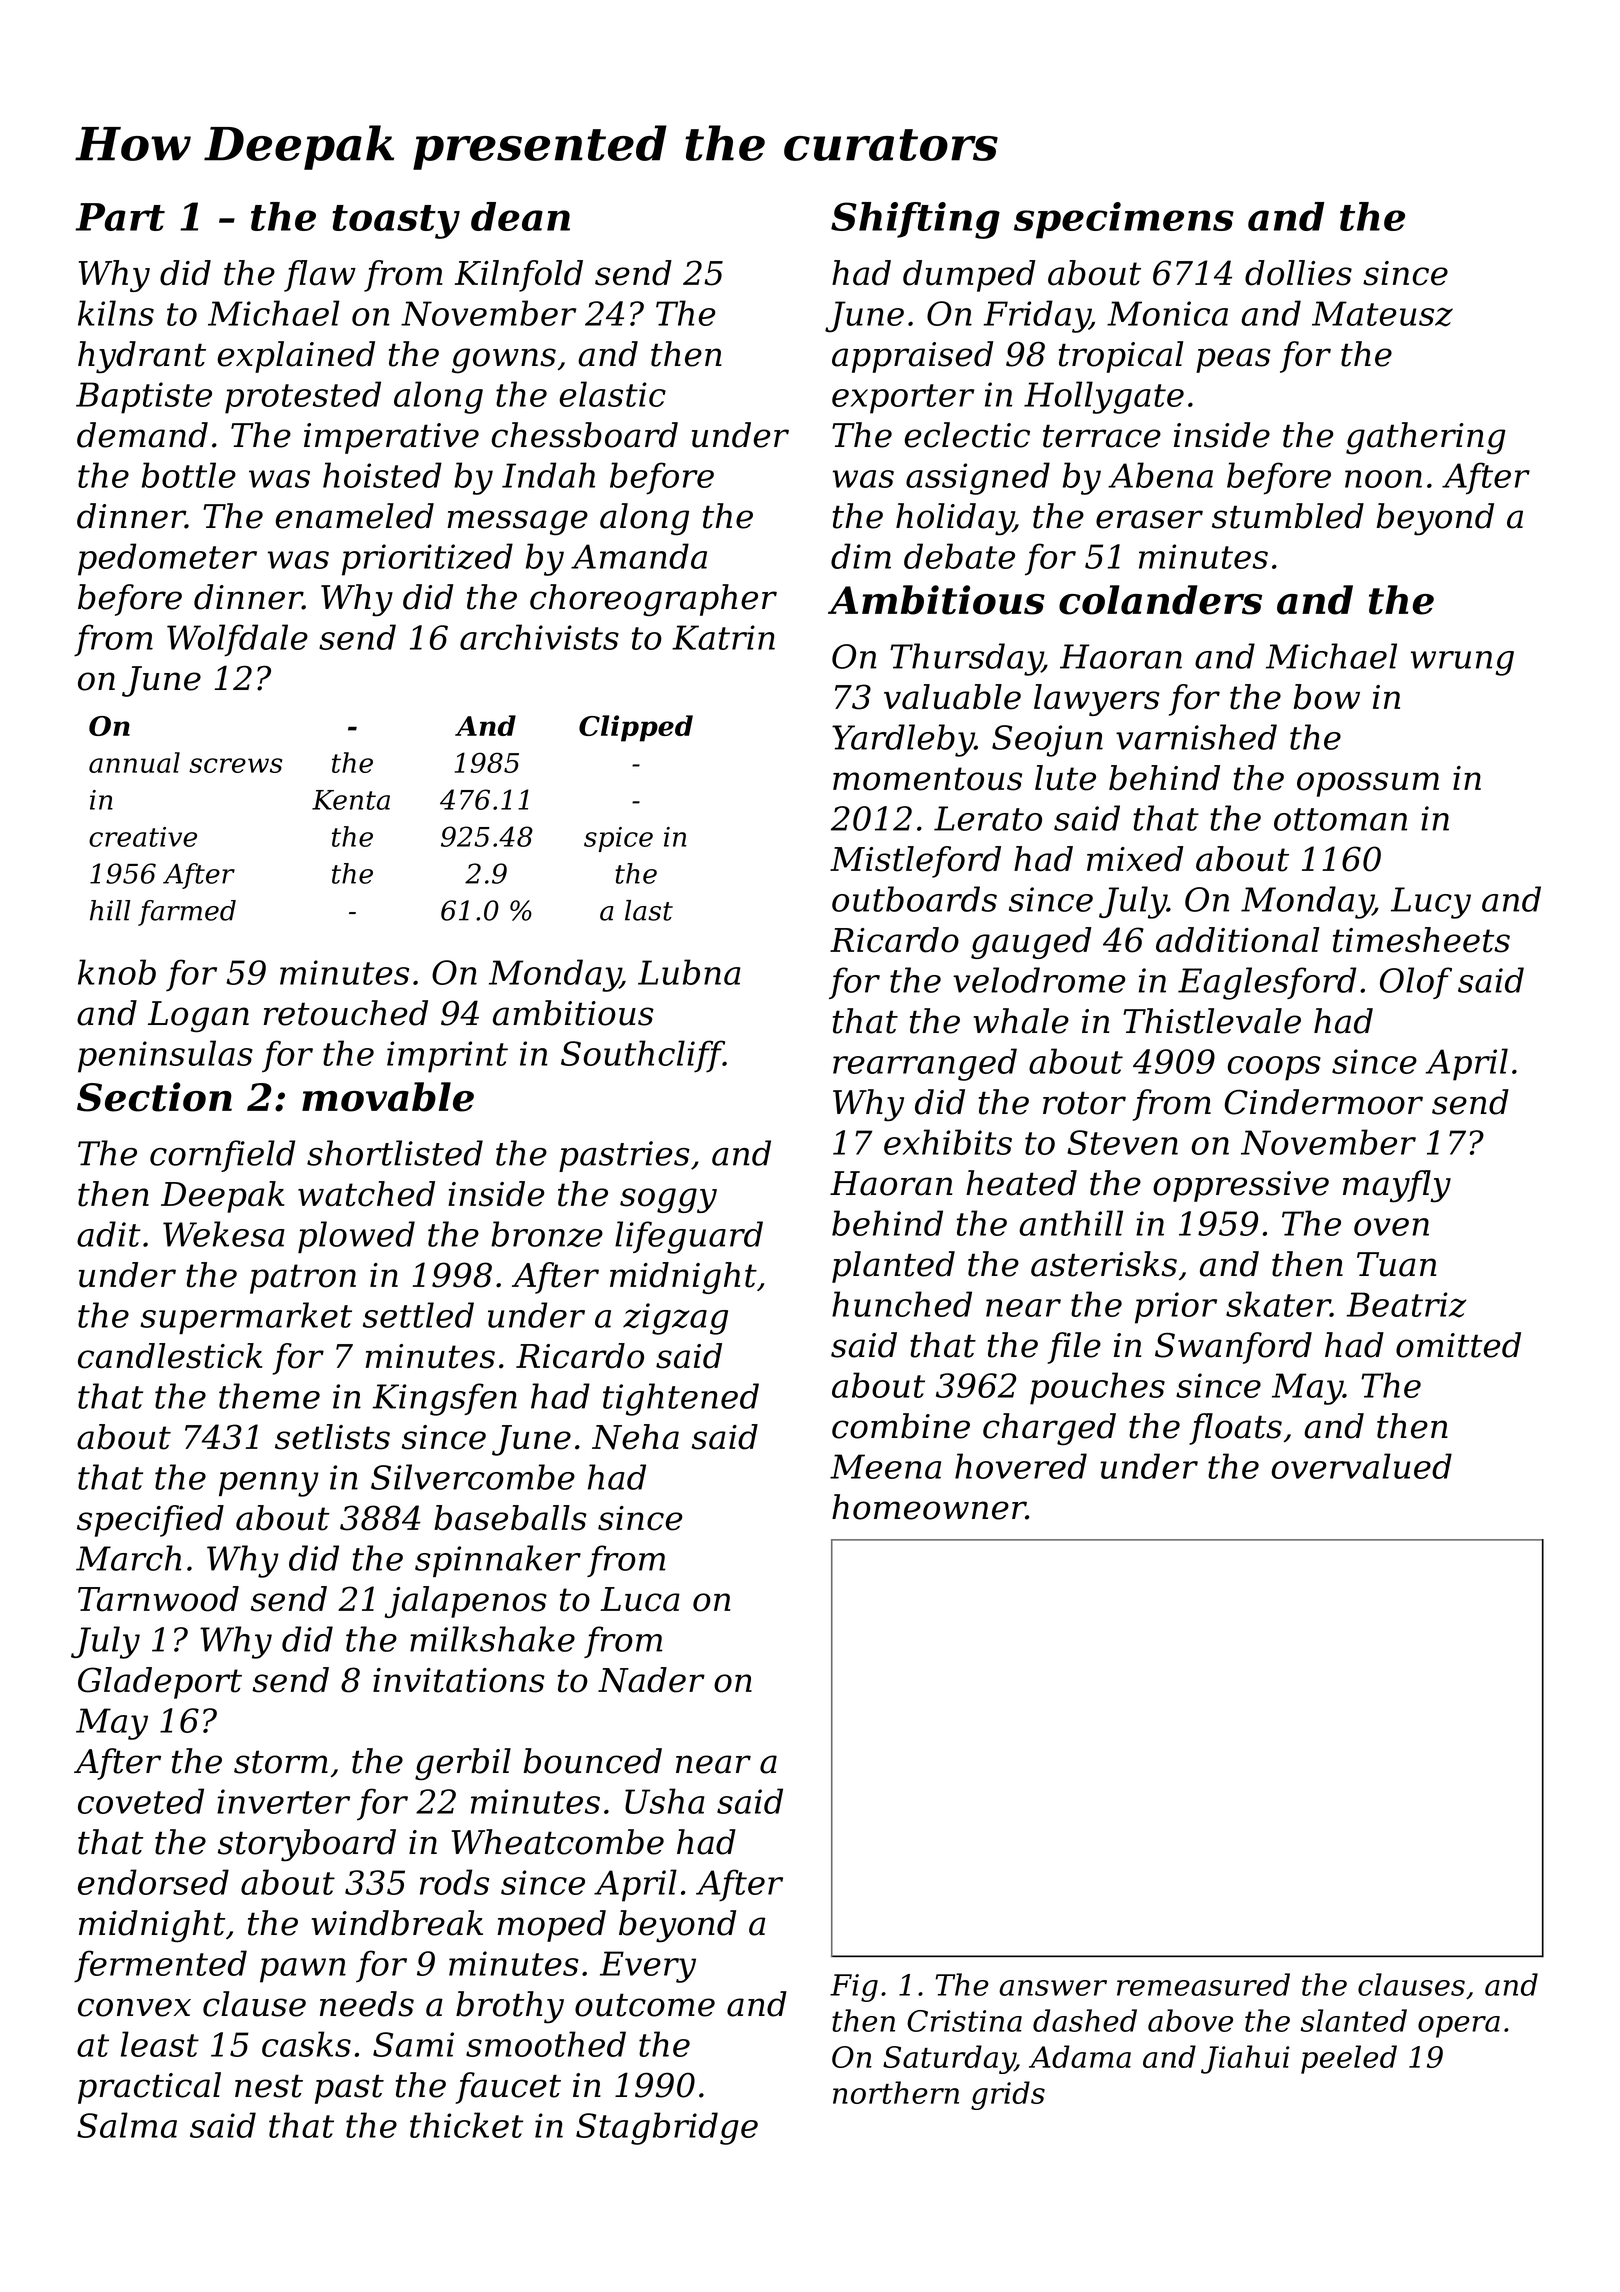  What do you see at coordinates (1288, 516) in the page?
I see `stumbled` at bounding box center [1288, 516].
